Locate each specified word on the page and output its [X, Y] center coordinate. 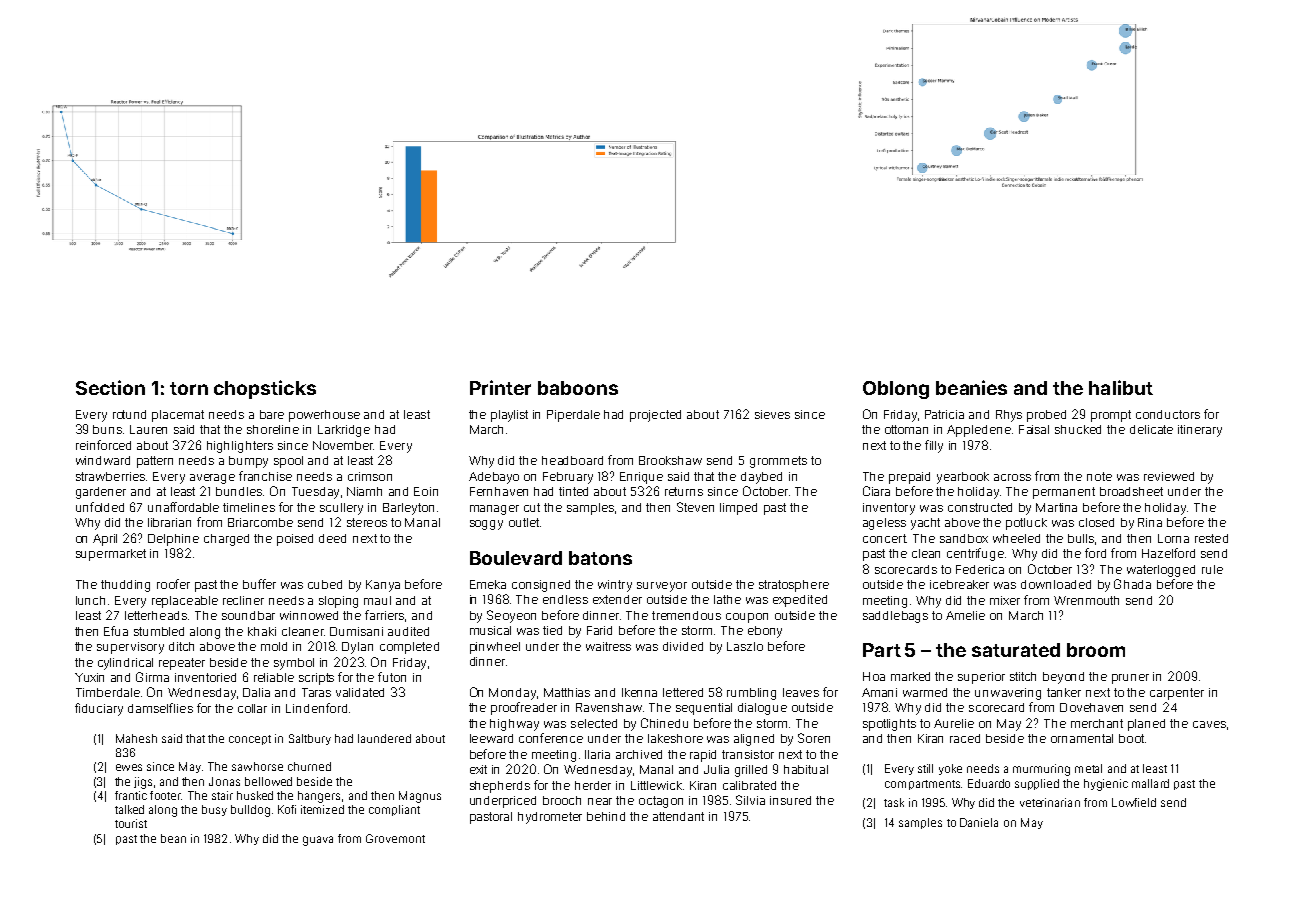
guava [318, 841]
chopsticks [265, 389]
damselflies [160, 708]
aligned [754, 740]
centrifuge [975, 554]
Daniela [979, 822]
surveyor [662, 587]
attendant [678, 816]
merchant [1097, 723]
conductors [1168, 414]
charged [226, 540]
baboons [578, 388]
